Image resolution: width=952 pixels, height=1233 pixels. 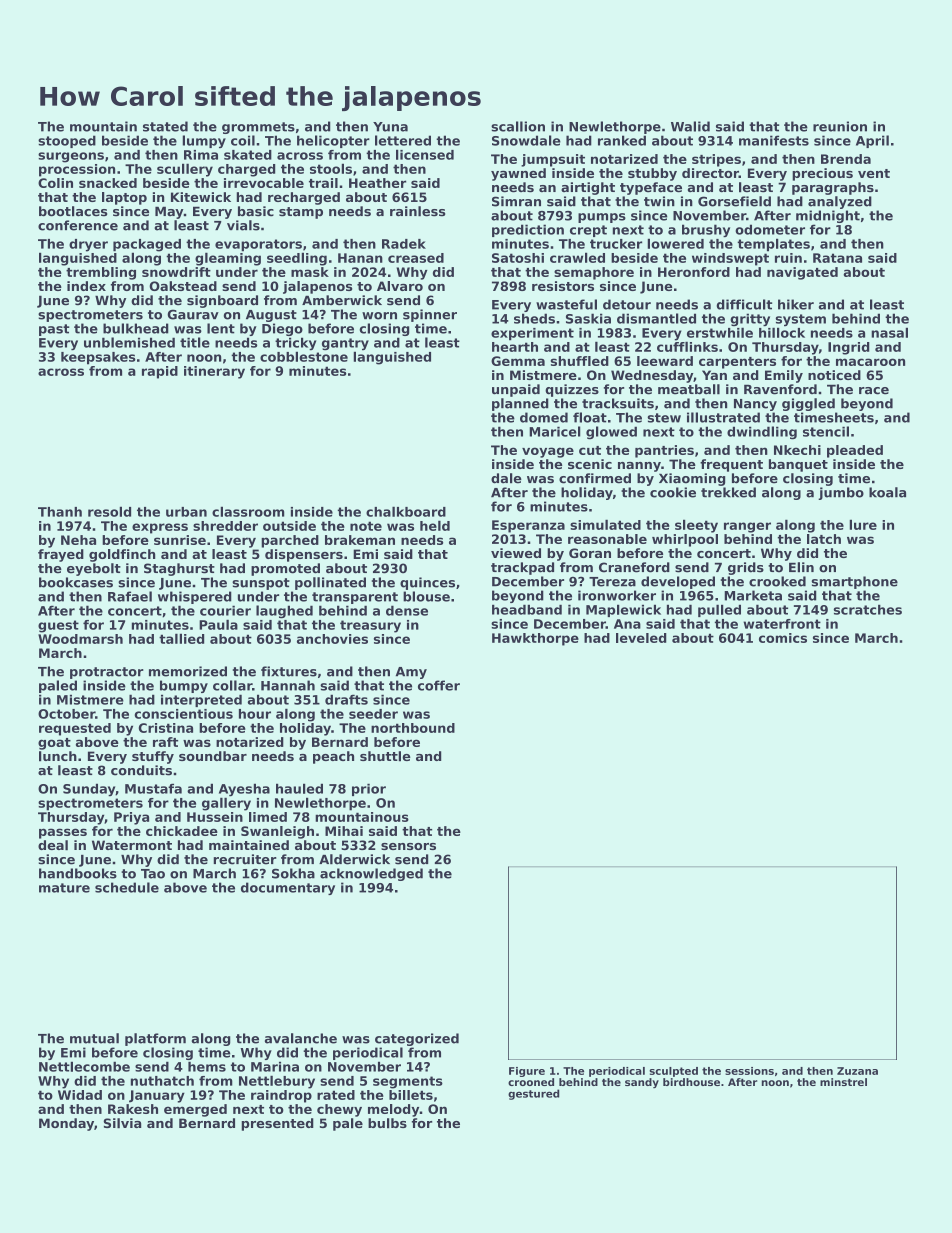 I want to click on presented, so click(x=277, y=1124).
